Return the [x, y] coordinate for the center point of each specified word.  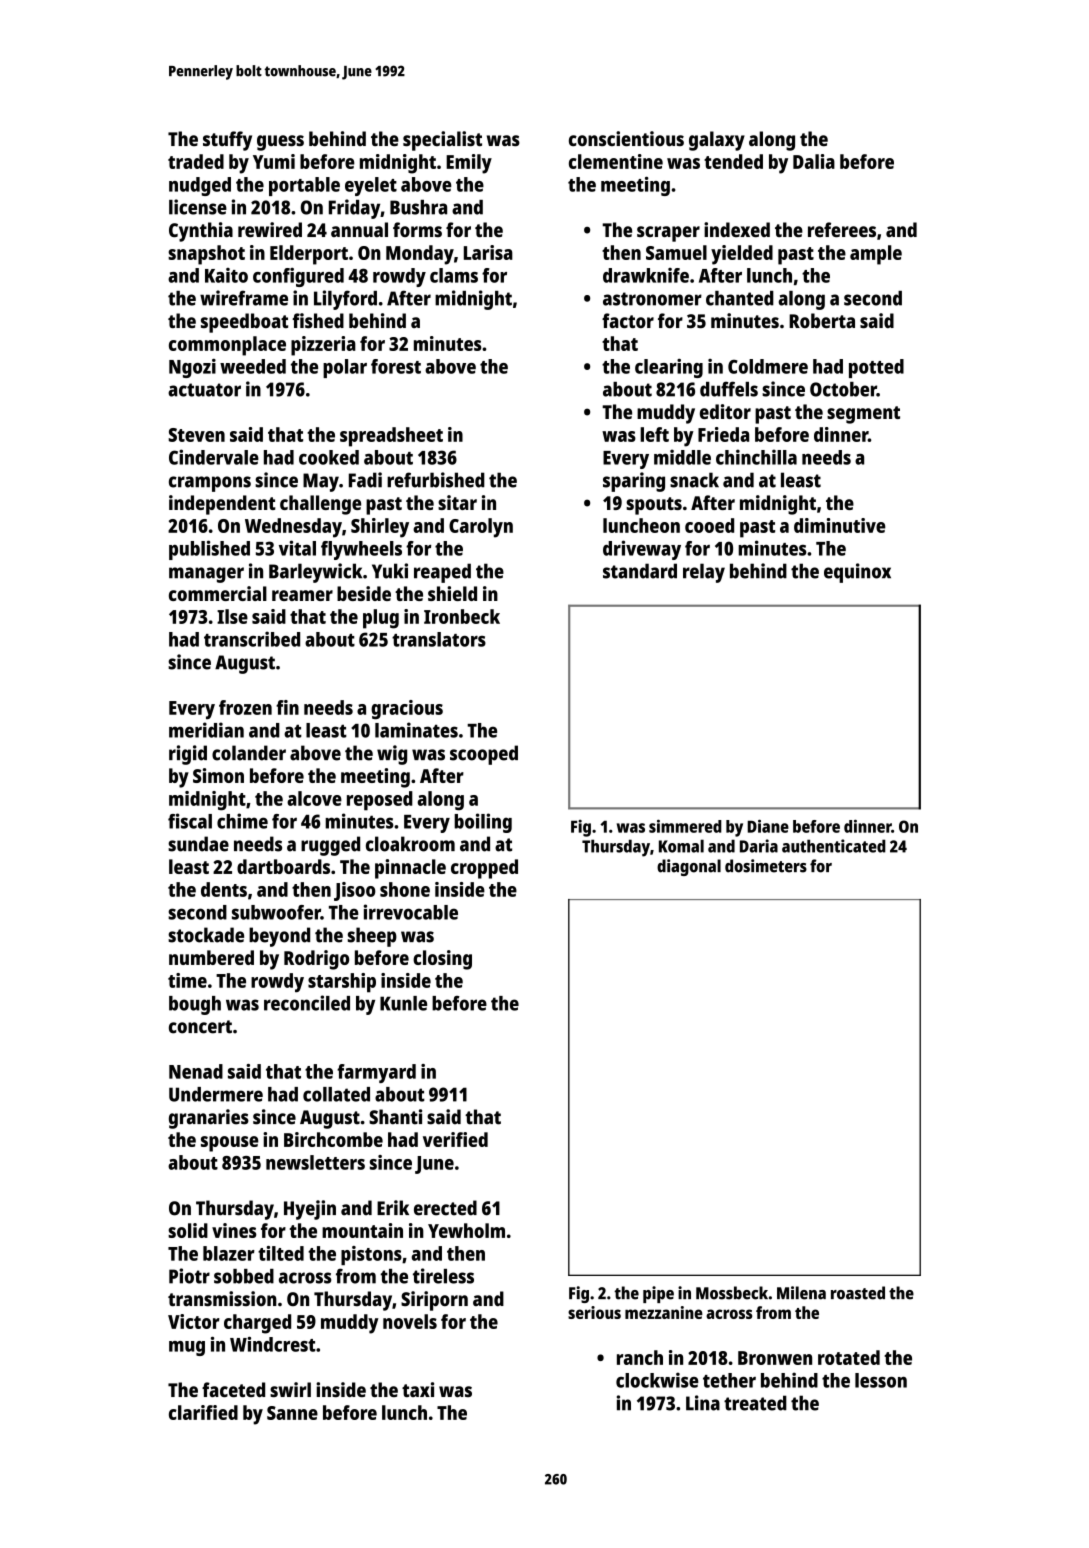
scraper [668, 234]
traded [196, 161]
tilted [281, 1253]
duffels [729, 389]
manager [206, 575]
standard [640, 571]
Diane [768, 826]
